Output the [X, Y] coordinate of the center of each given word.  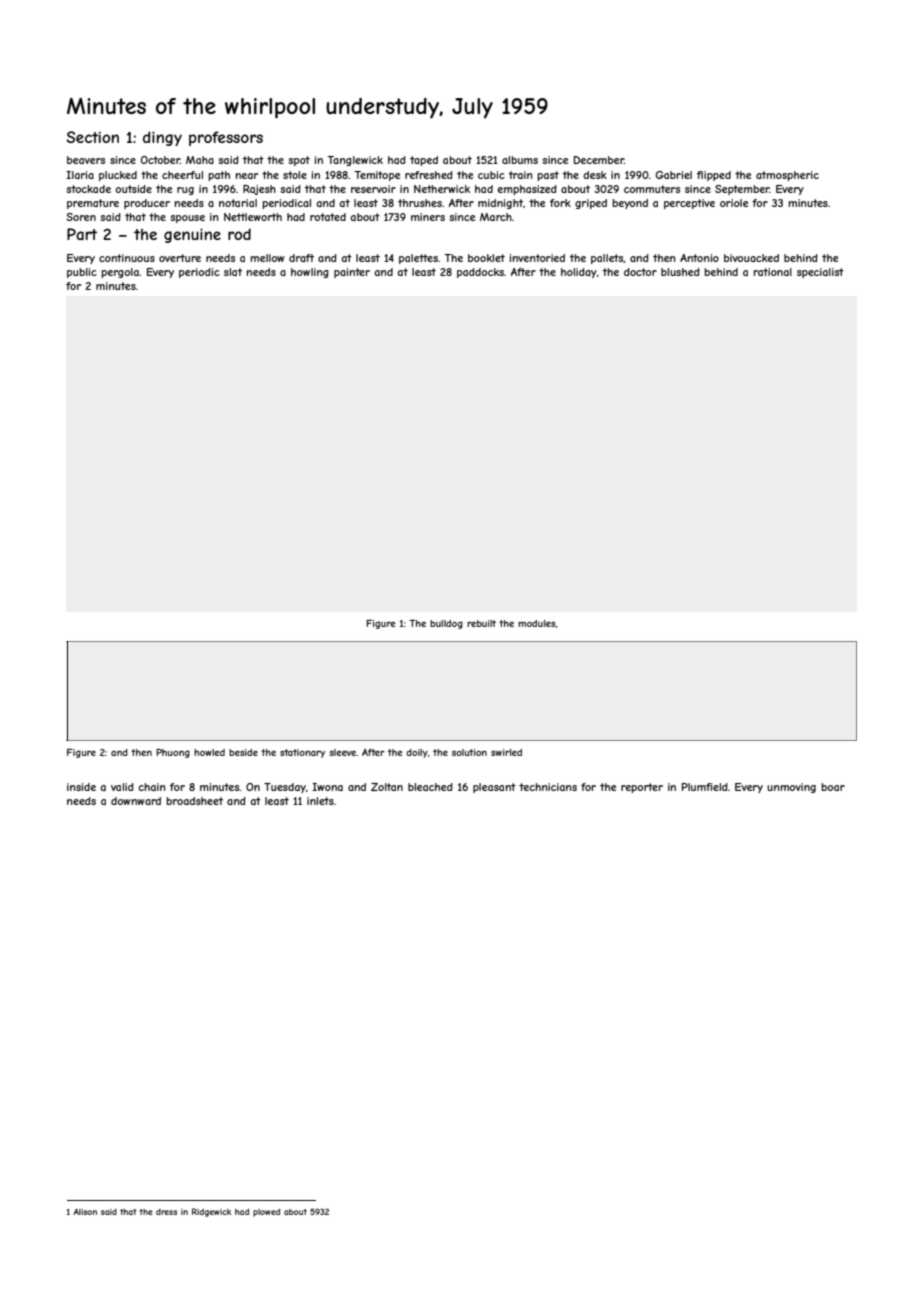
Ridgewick [211, 1212]
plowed [266, 1213]
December [599, 160]
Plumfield [705, 787]
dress [166, 1212]
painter [352, 273]
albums [520, 160]
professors [226, 138]
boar [833, 787]
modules [537, 623]
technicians [548, 787]
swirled [506, 752]
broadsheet [194, 801]
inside [81, 787]
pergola [120, 273]
